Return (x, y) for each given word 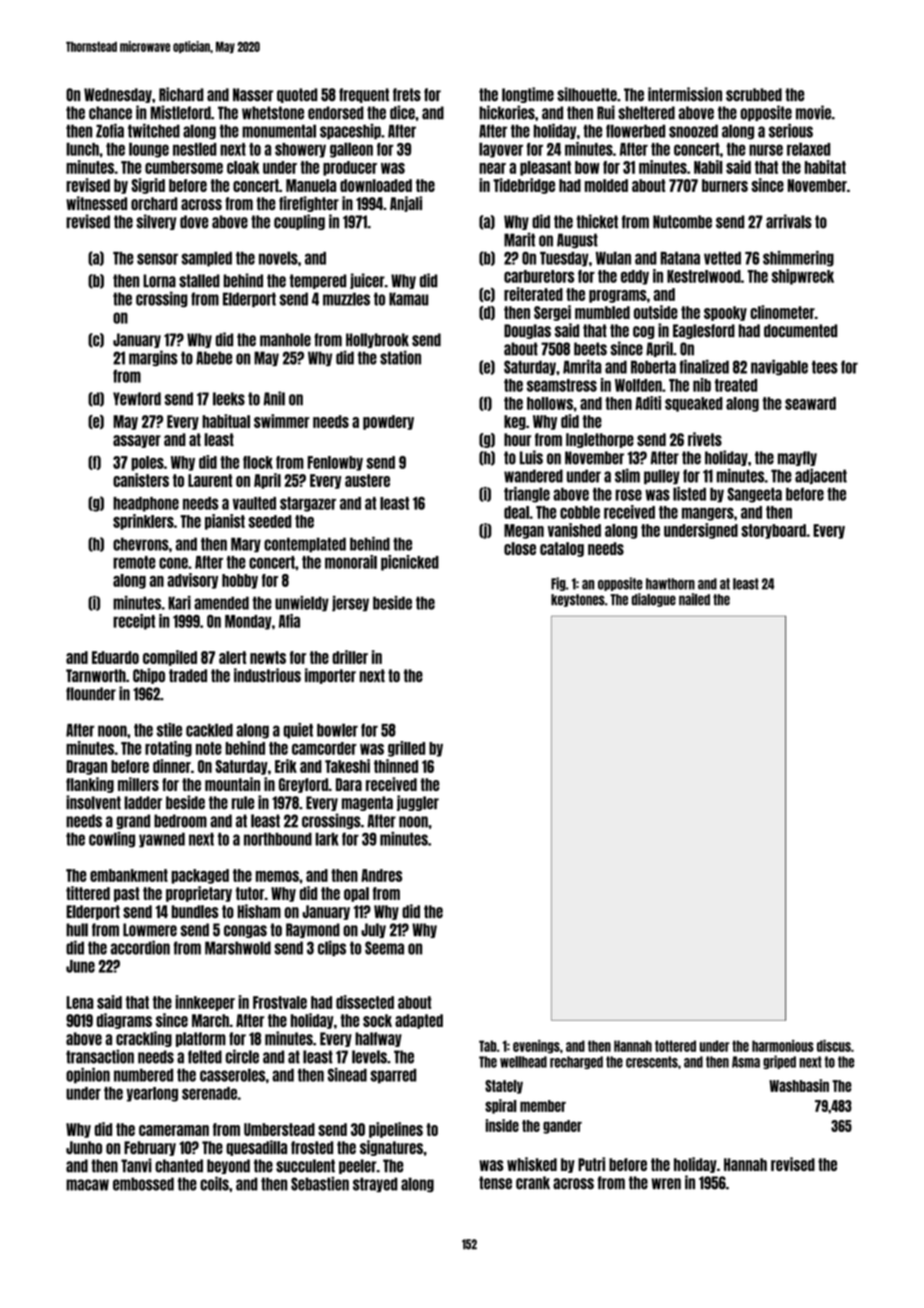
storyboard (773, 531)
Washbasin (799, 1085)
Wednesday (118, 95)
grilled (406, 749)
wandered (533, 476)
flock (258, 462)
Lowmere (150, 930)
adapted (419, 1021)
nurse (766, 150)
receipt (134, 622)
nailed (694, 599)
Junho (84, 1147)
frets (407, 94)
